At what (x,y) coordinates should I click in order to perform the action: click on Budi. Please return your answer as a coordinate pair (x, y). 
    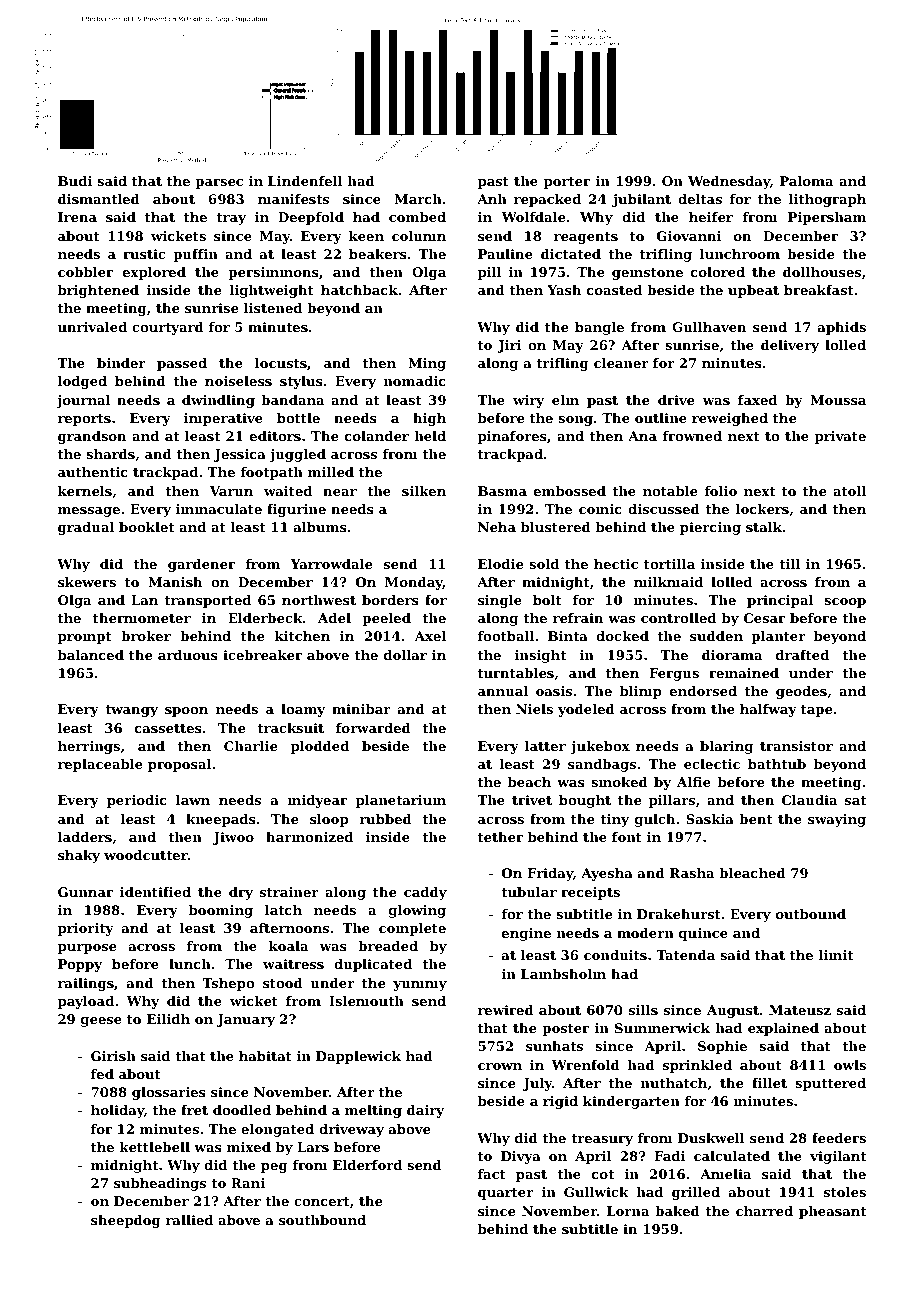
    Looking at the image, I should click on (75, 181).
